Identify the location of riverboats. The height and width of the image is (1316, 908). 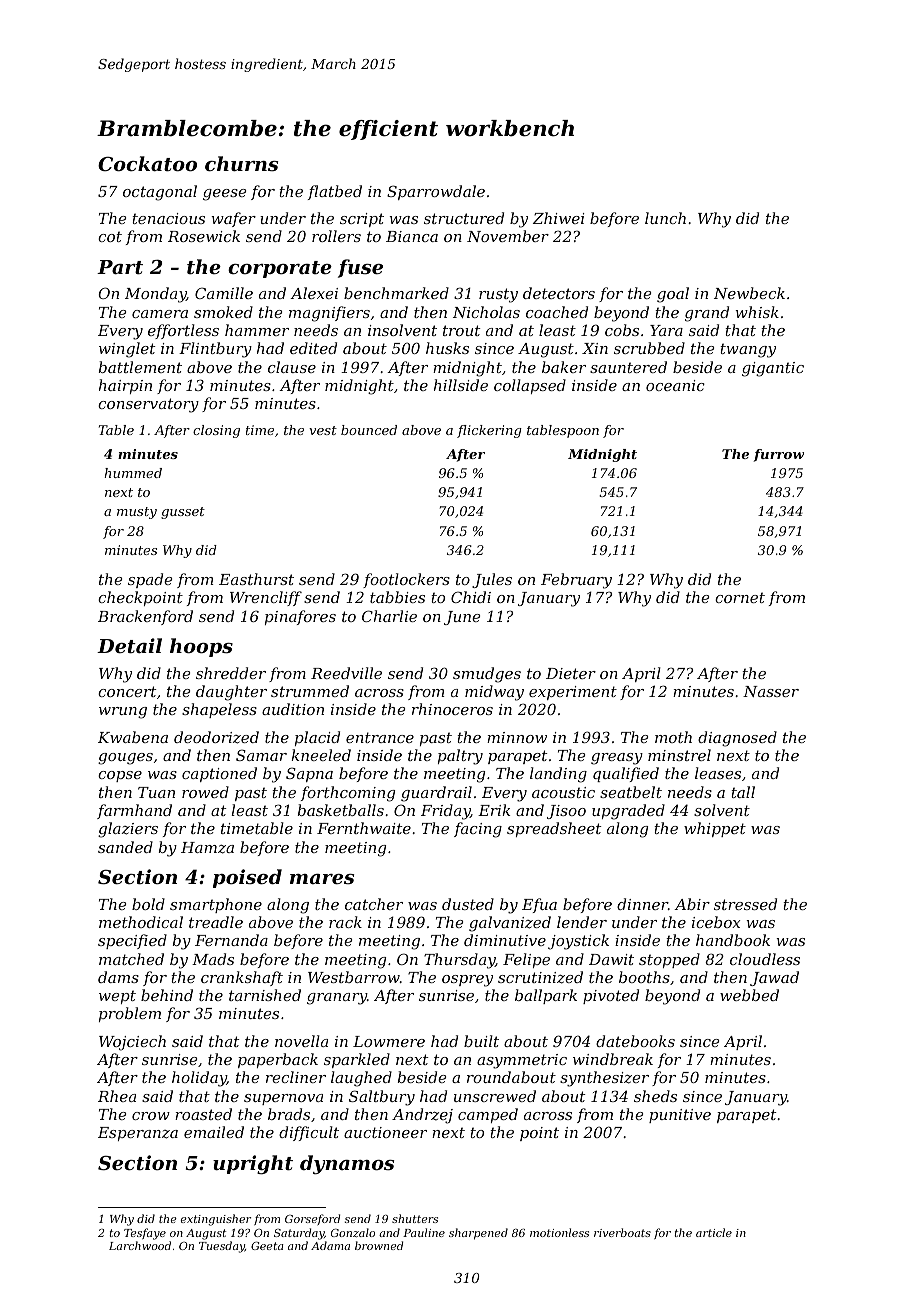
(622, 1232).
